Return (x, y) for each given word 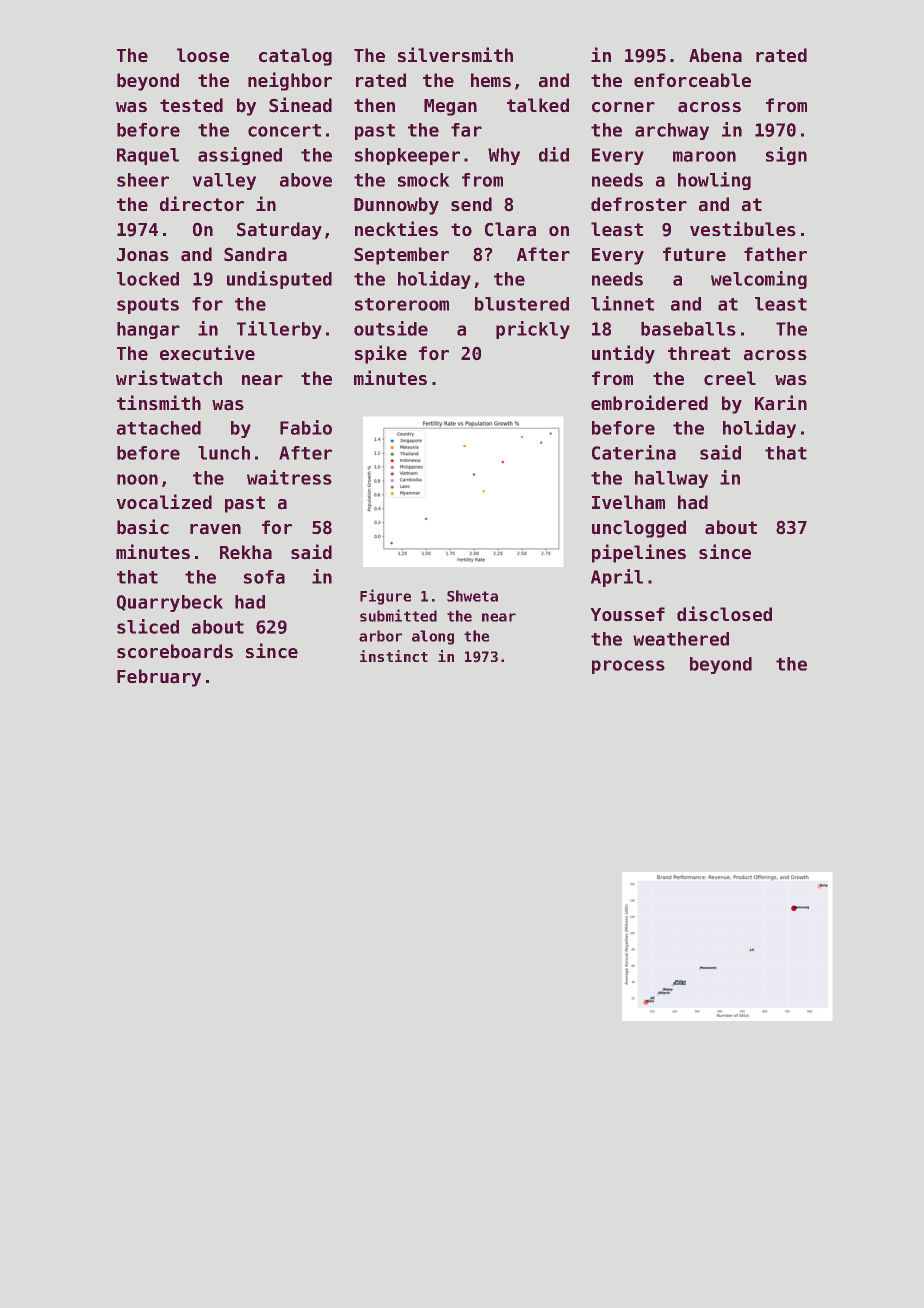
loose (203, 55)
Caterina (634, 452)
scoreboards (175, 651)
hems (491, 80)
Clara (510, 229)
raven (215, 529)
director (202, 204)
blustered (522, 304)
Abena (715, 55)
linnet (622, 303)
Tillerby (279, 330)
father (775, 254)
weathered (681, 639)
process (628, 667)
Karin (781, 402)
